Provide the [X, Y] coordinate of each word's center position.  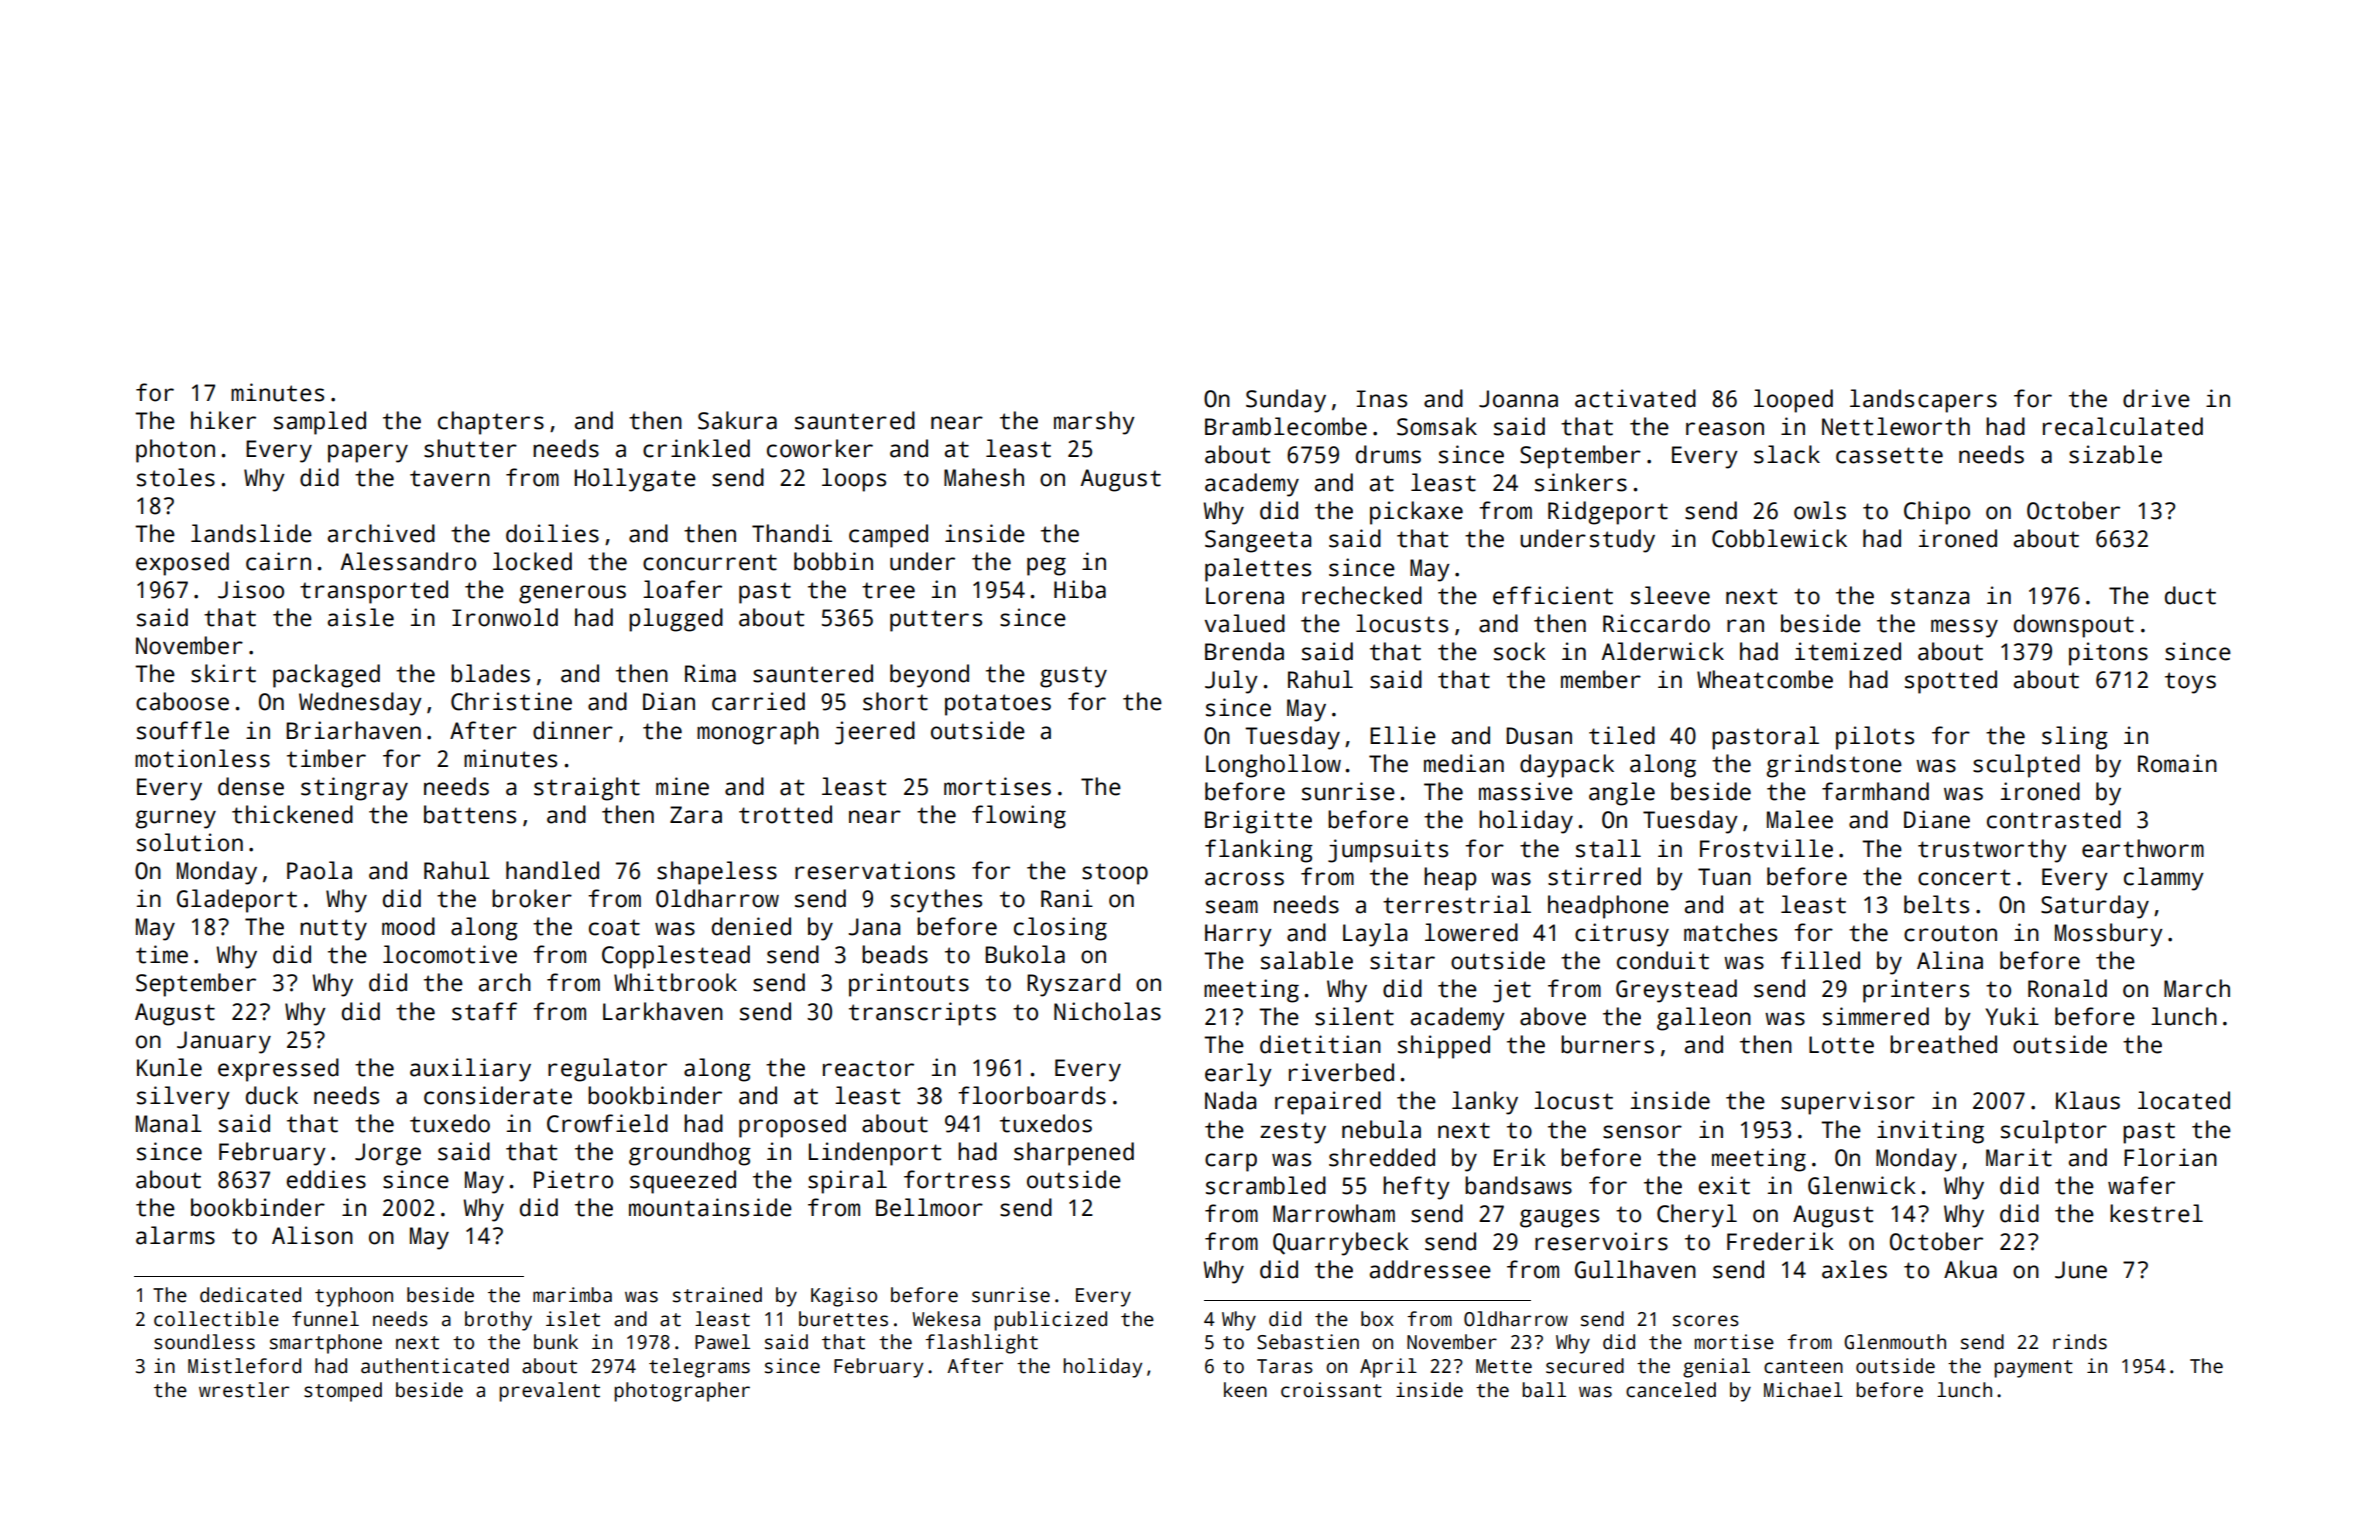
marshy [1094, 423]
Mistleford [244, 1366]
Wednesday [360, 704]
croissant [1331, 1390]
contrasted [2054, 819]
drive [2156, 398]
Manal [169, 1123]
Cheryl [1697, 1216]
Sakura [737, 420]
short [895, 701]
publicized [1050, 1321]
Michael [1803, 1390]
